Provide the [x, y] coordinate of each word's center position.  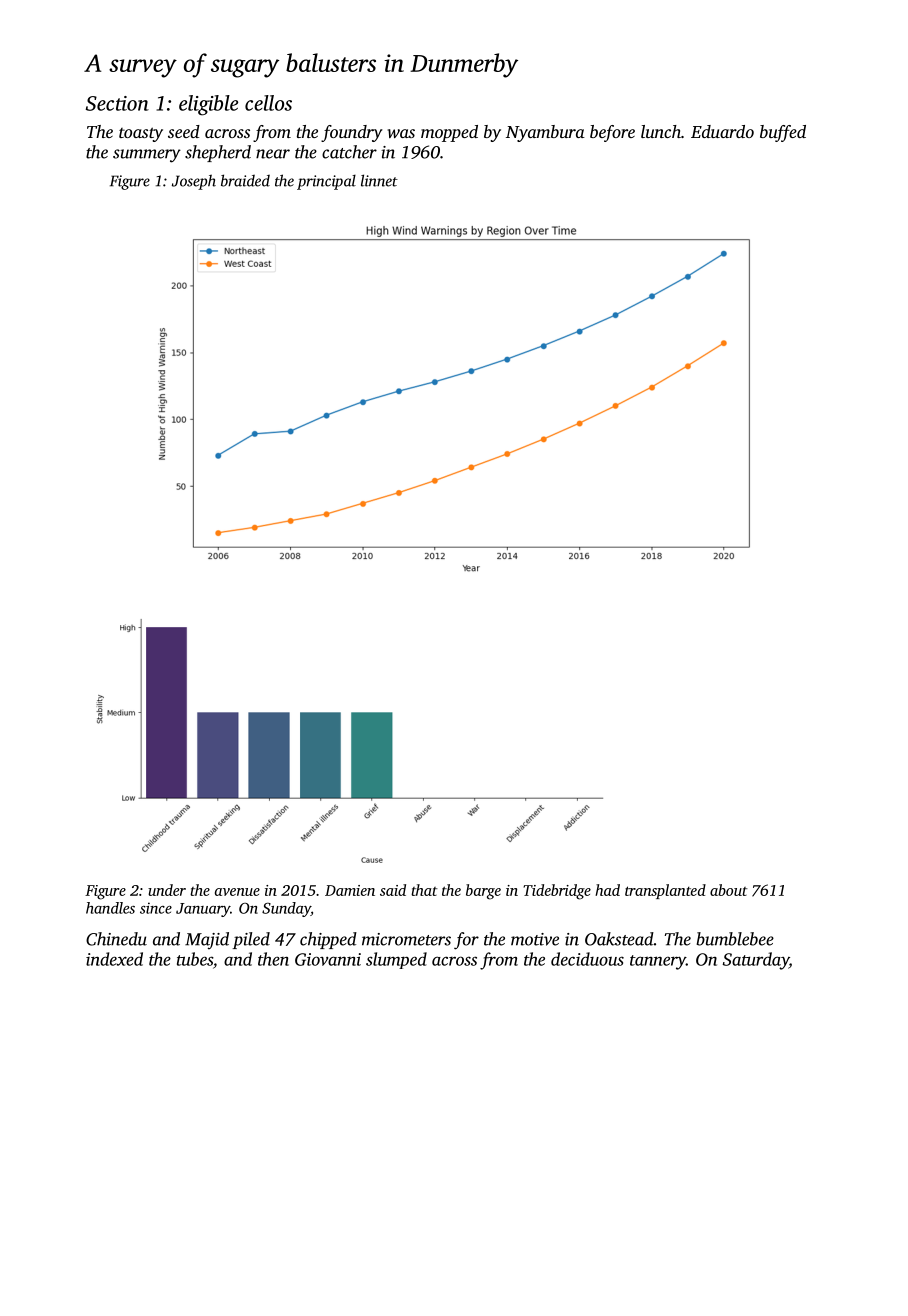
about [729, 890]
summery [147, 156]
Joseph [194, 182]
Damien [350, 890]
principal [326, 182]
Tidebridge [557, 892]
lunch [661, 131]
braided [245, 180]
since [156, 908]
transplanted [665, 891]
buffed [783, 133]
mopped [449, 133]
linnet [379, 180]
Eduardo [722, 131]
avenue [237, 892]
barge [483, 892]
